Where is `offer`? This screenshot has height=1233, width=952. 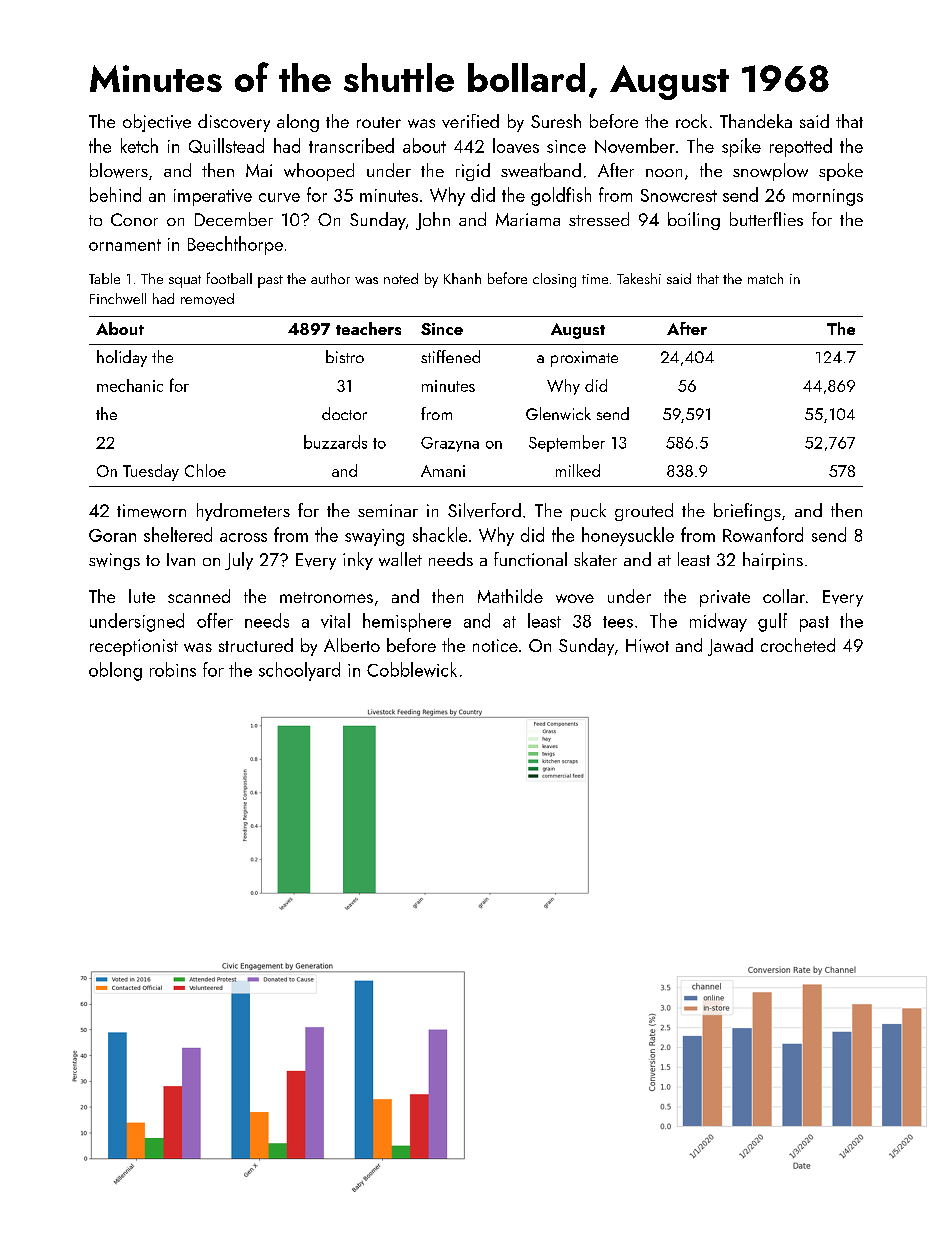
offer is located at coordinates (215, 620).
